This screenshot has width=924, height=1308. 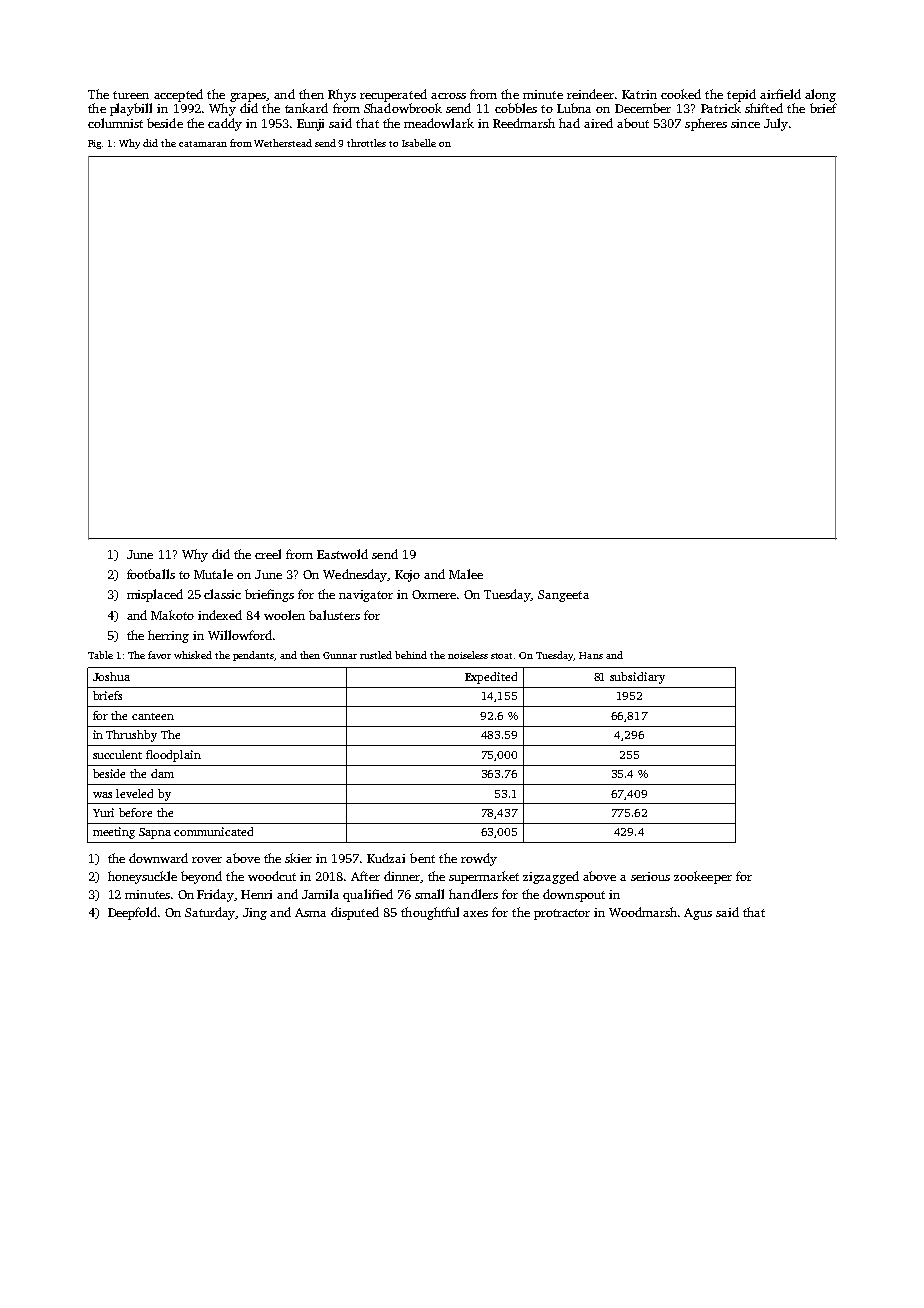 What do you see at coordinates (448, 96) in the screenshot?
I see `across` at bounding box center [448, 96].
